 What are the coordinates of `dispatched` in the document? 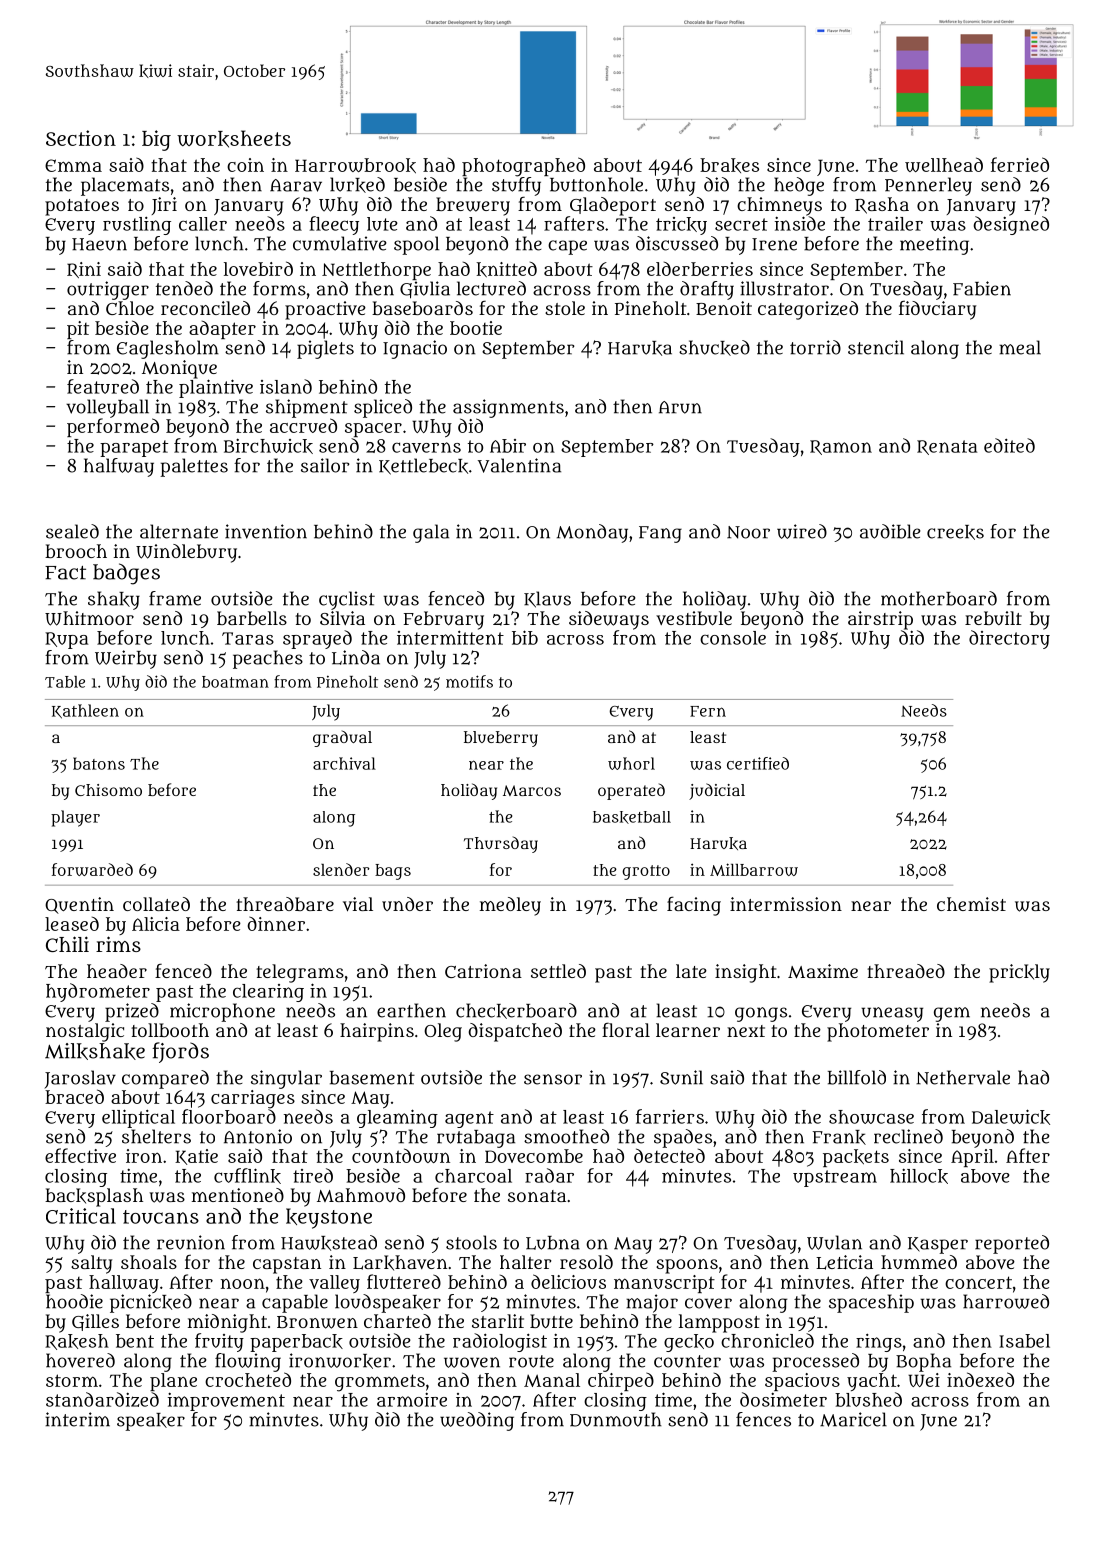 It's located at (515, 1032).
